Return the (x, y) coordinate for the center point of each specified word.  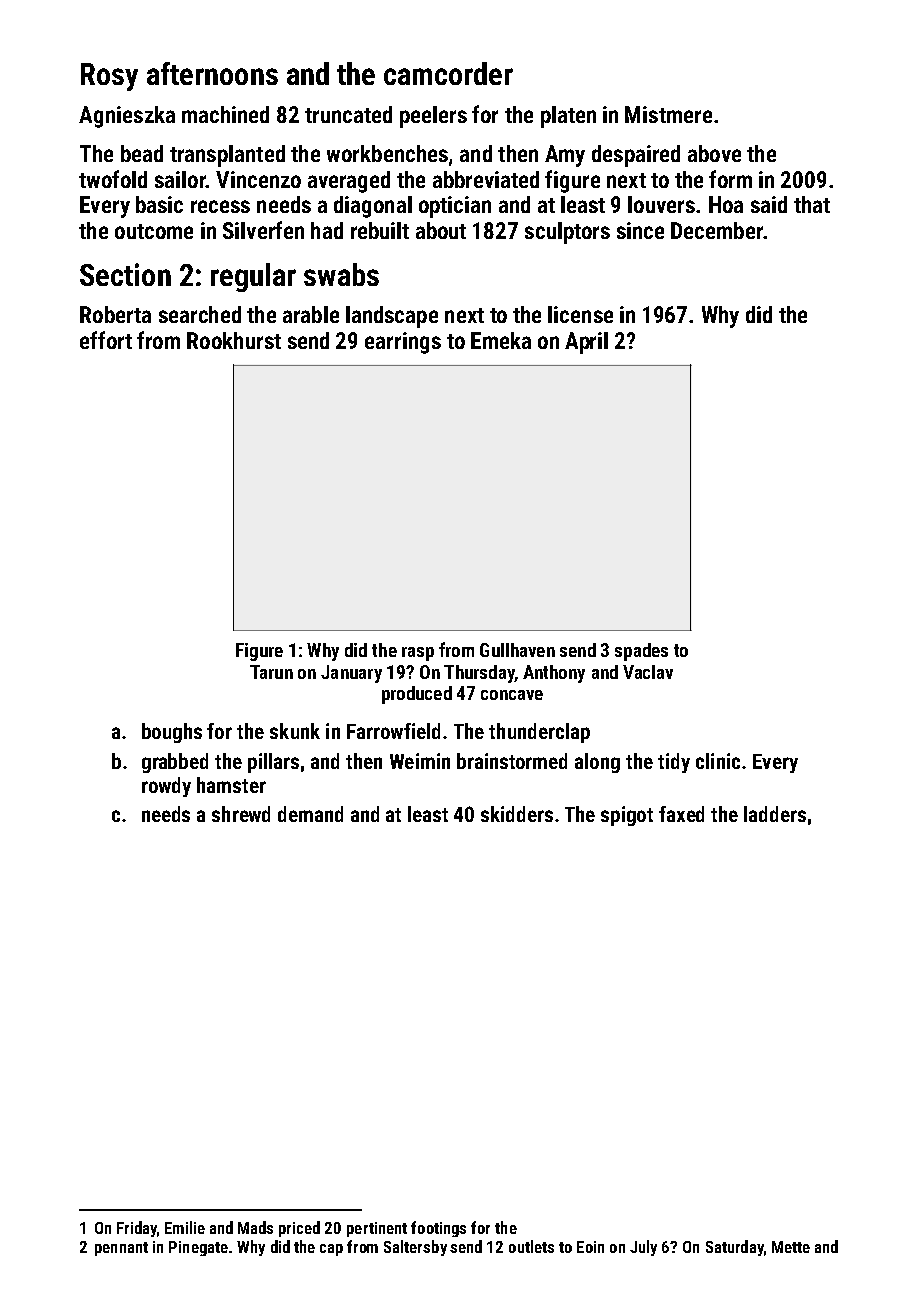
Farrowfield (393, 731)
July (643, 1248)
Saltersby (415, 1248)
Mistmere (668, 114)
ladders (775, 814)
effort (106, 340)
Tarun (271, 672)
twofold (113, 179)
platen (568, 117)
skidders (517, 814)
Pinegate (198, 1248)
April (586, 343)
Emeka (501, 340)
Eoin (590, 1247)
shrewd (241, 814)
